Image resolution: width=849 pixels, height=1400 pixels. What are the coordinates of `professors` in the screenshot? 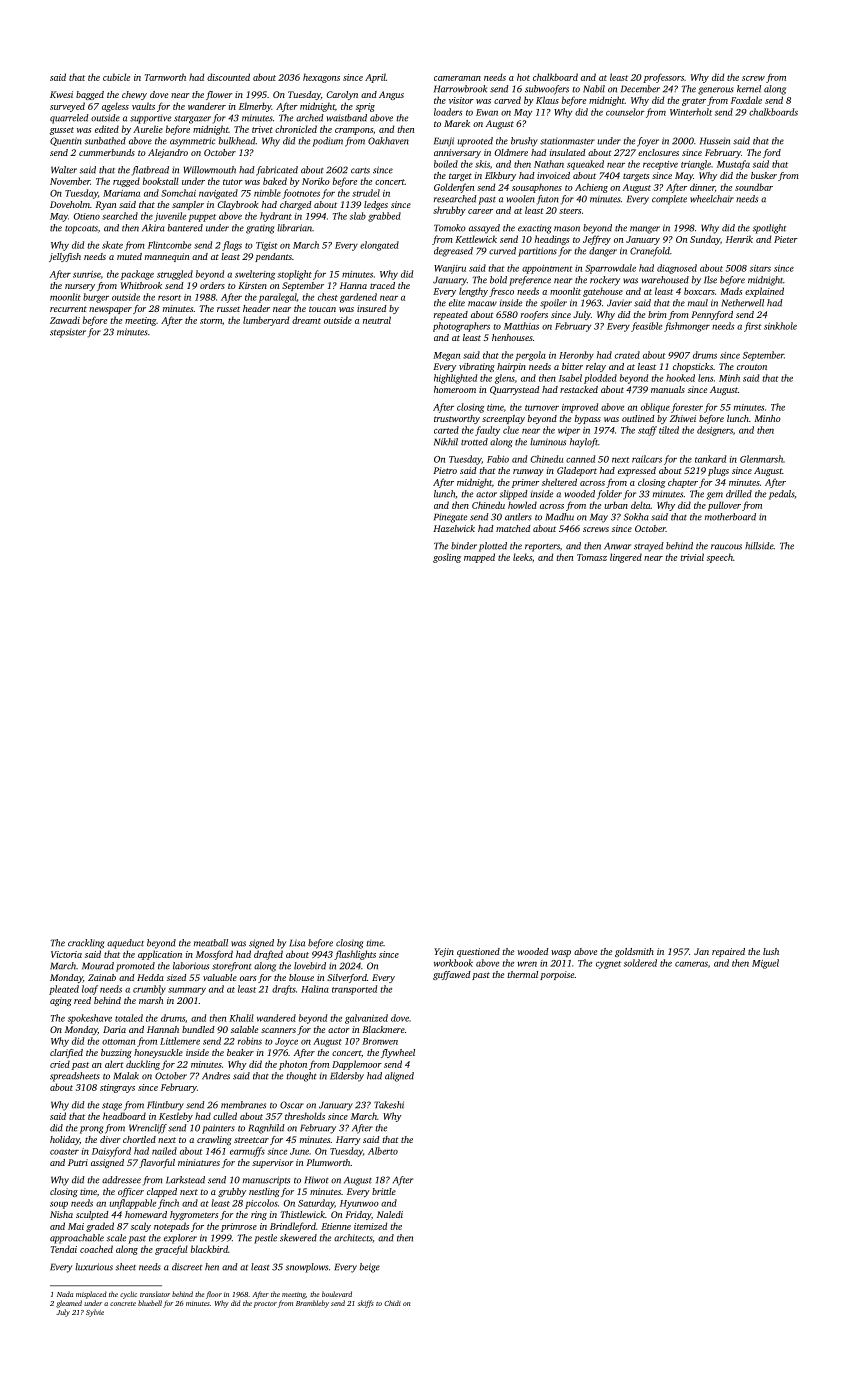 It's located at (663, 78).
